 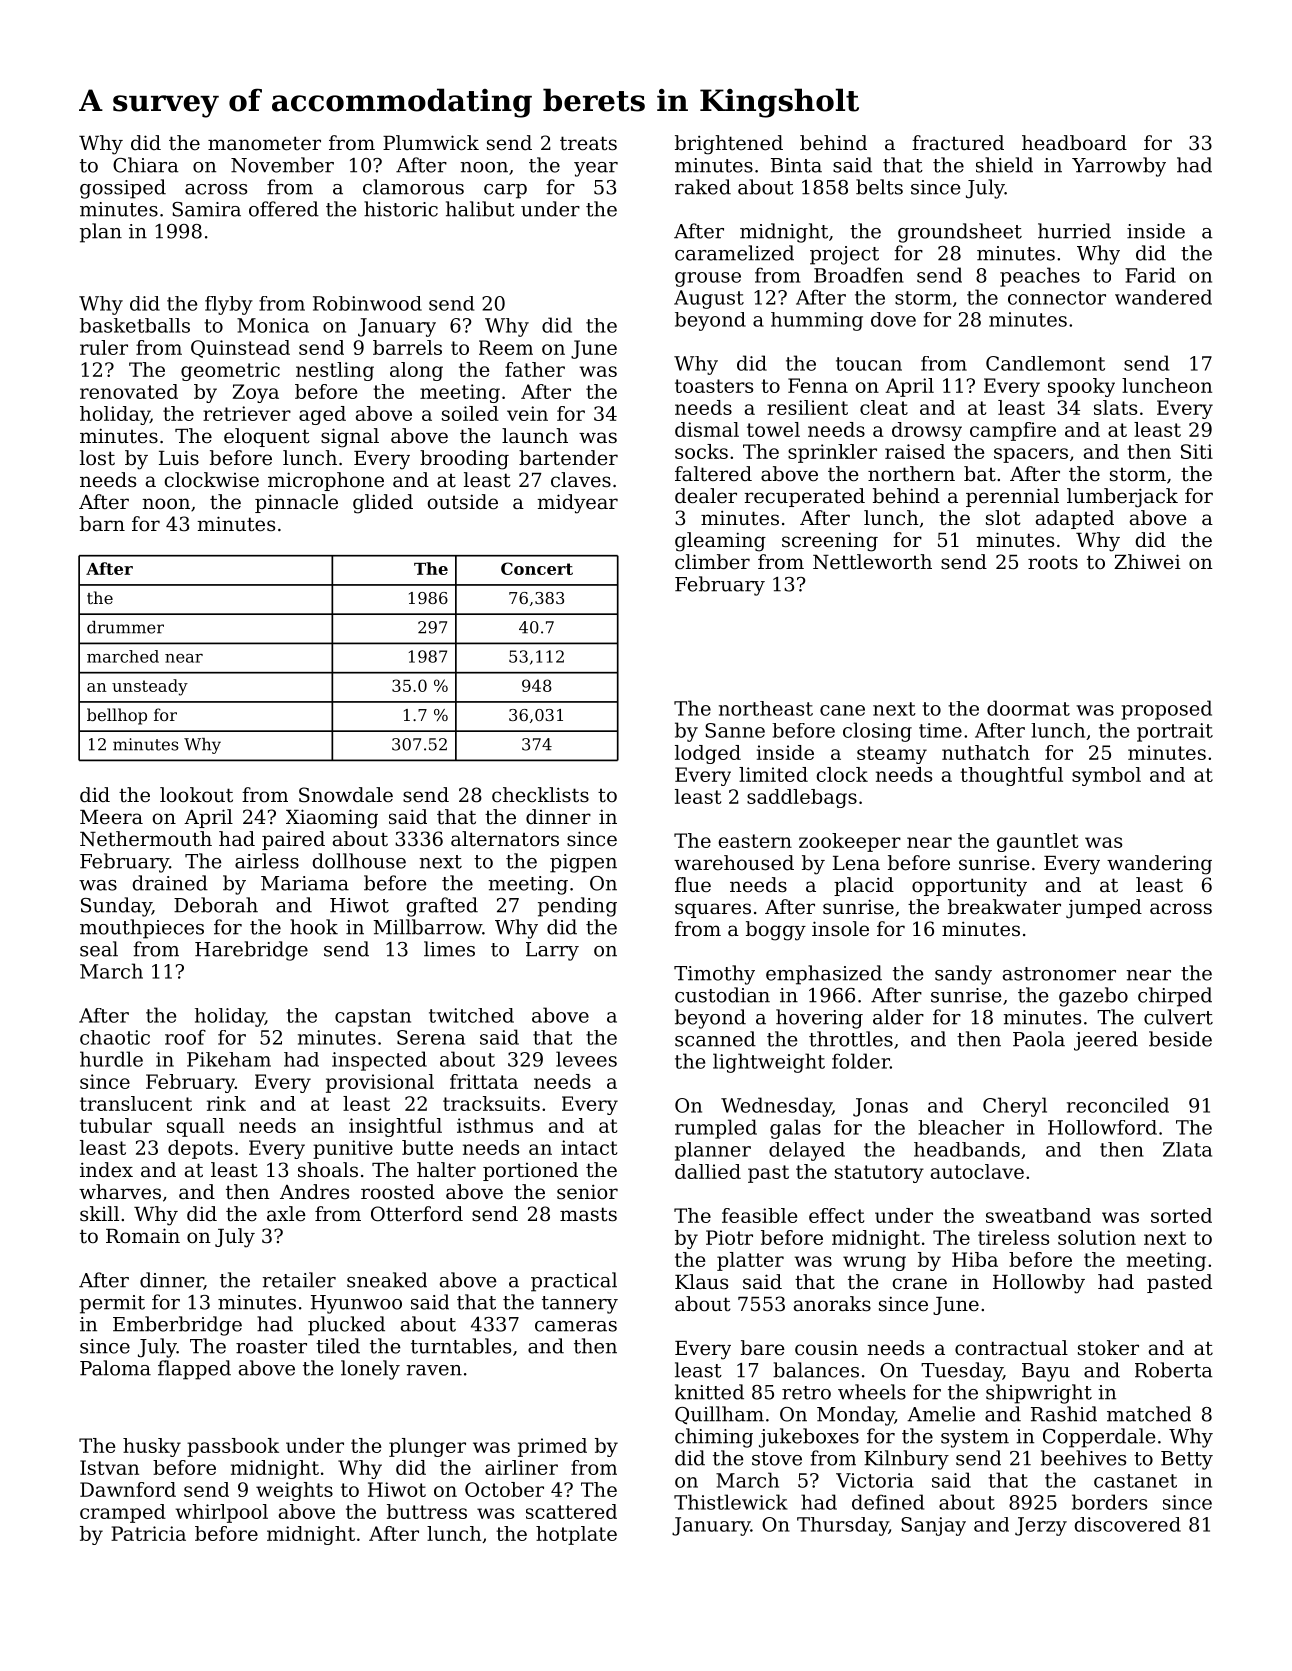 What do you see at coordinates (123, 1513) in the screenshot?
I see `cramped` at bounding box center [123, 1513].
